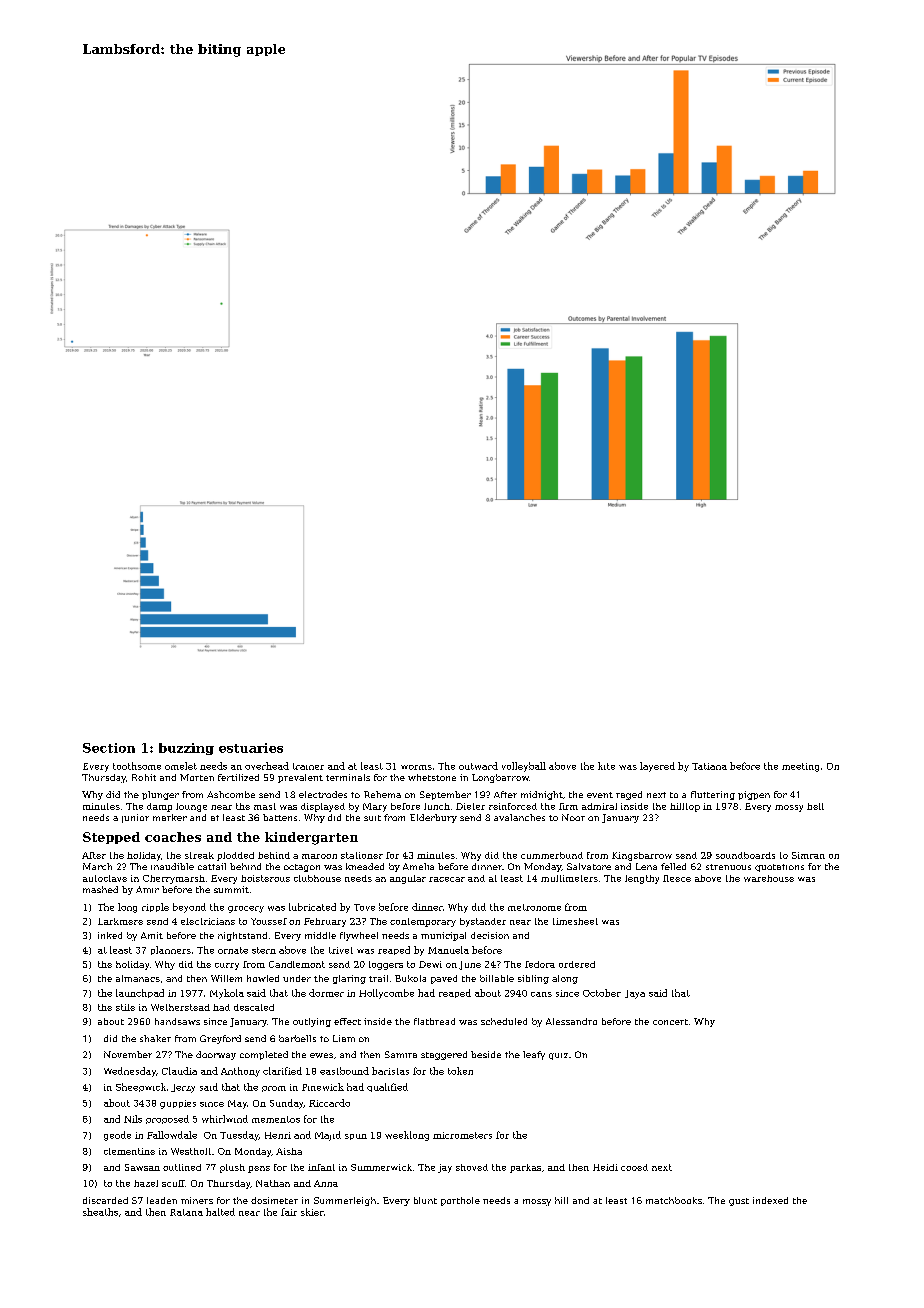  Describe the element at coordinates (381, 1167) in the image. I see `Summerwick` at that location.
